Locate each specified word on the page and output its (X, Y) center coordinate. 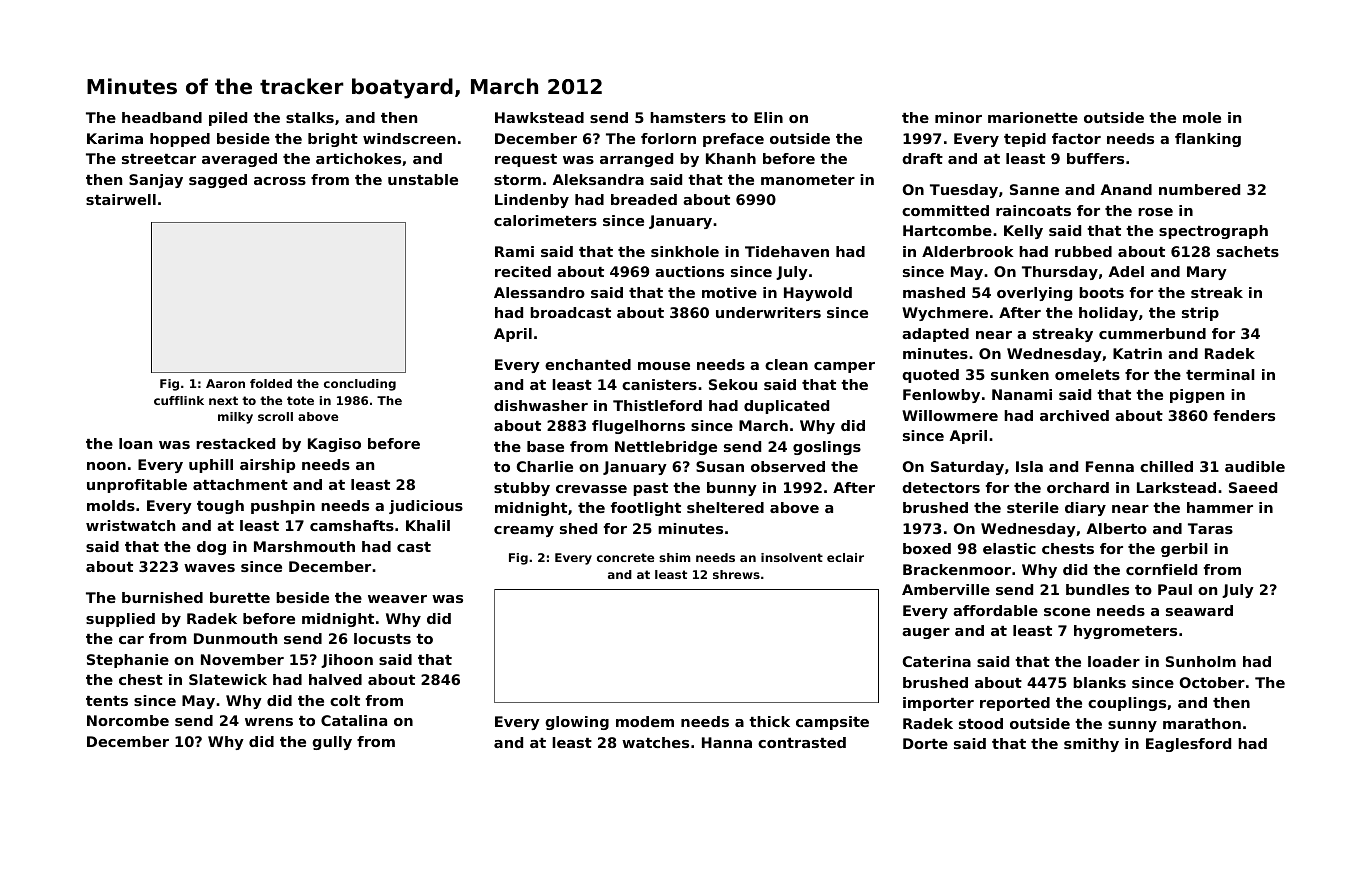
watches (655, 742)
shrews (736, 574)
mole (1202, 117)
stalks (310, 117)
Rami (514, 251)
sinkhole (685, 251)
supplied (120, 620)
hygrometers (1125, 632)
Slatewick (228, 679)
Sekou (733, 384)
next (223, 400)
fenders (1244, 415)
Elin (768, 117)
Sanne (1034, 189)
